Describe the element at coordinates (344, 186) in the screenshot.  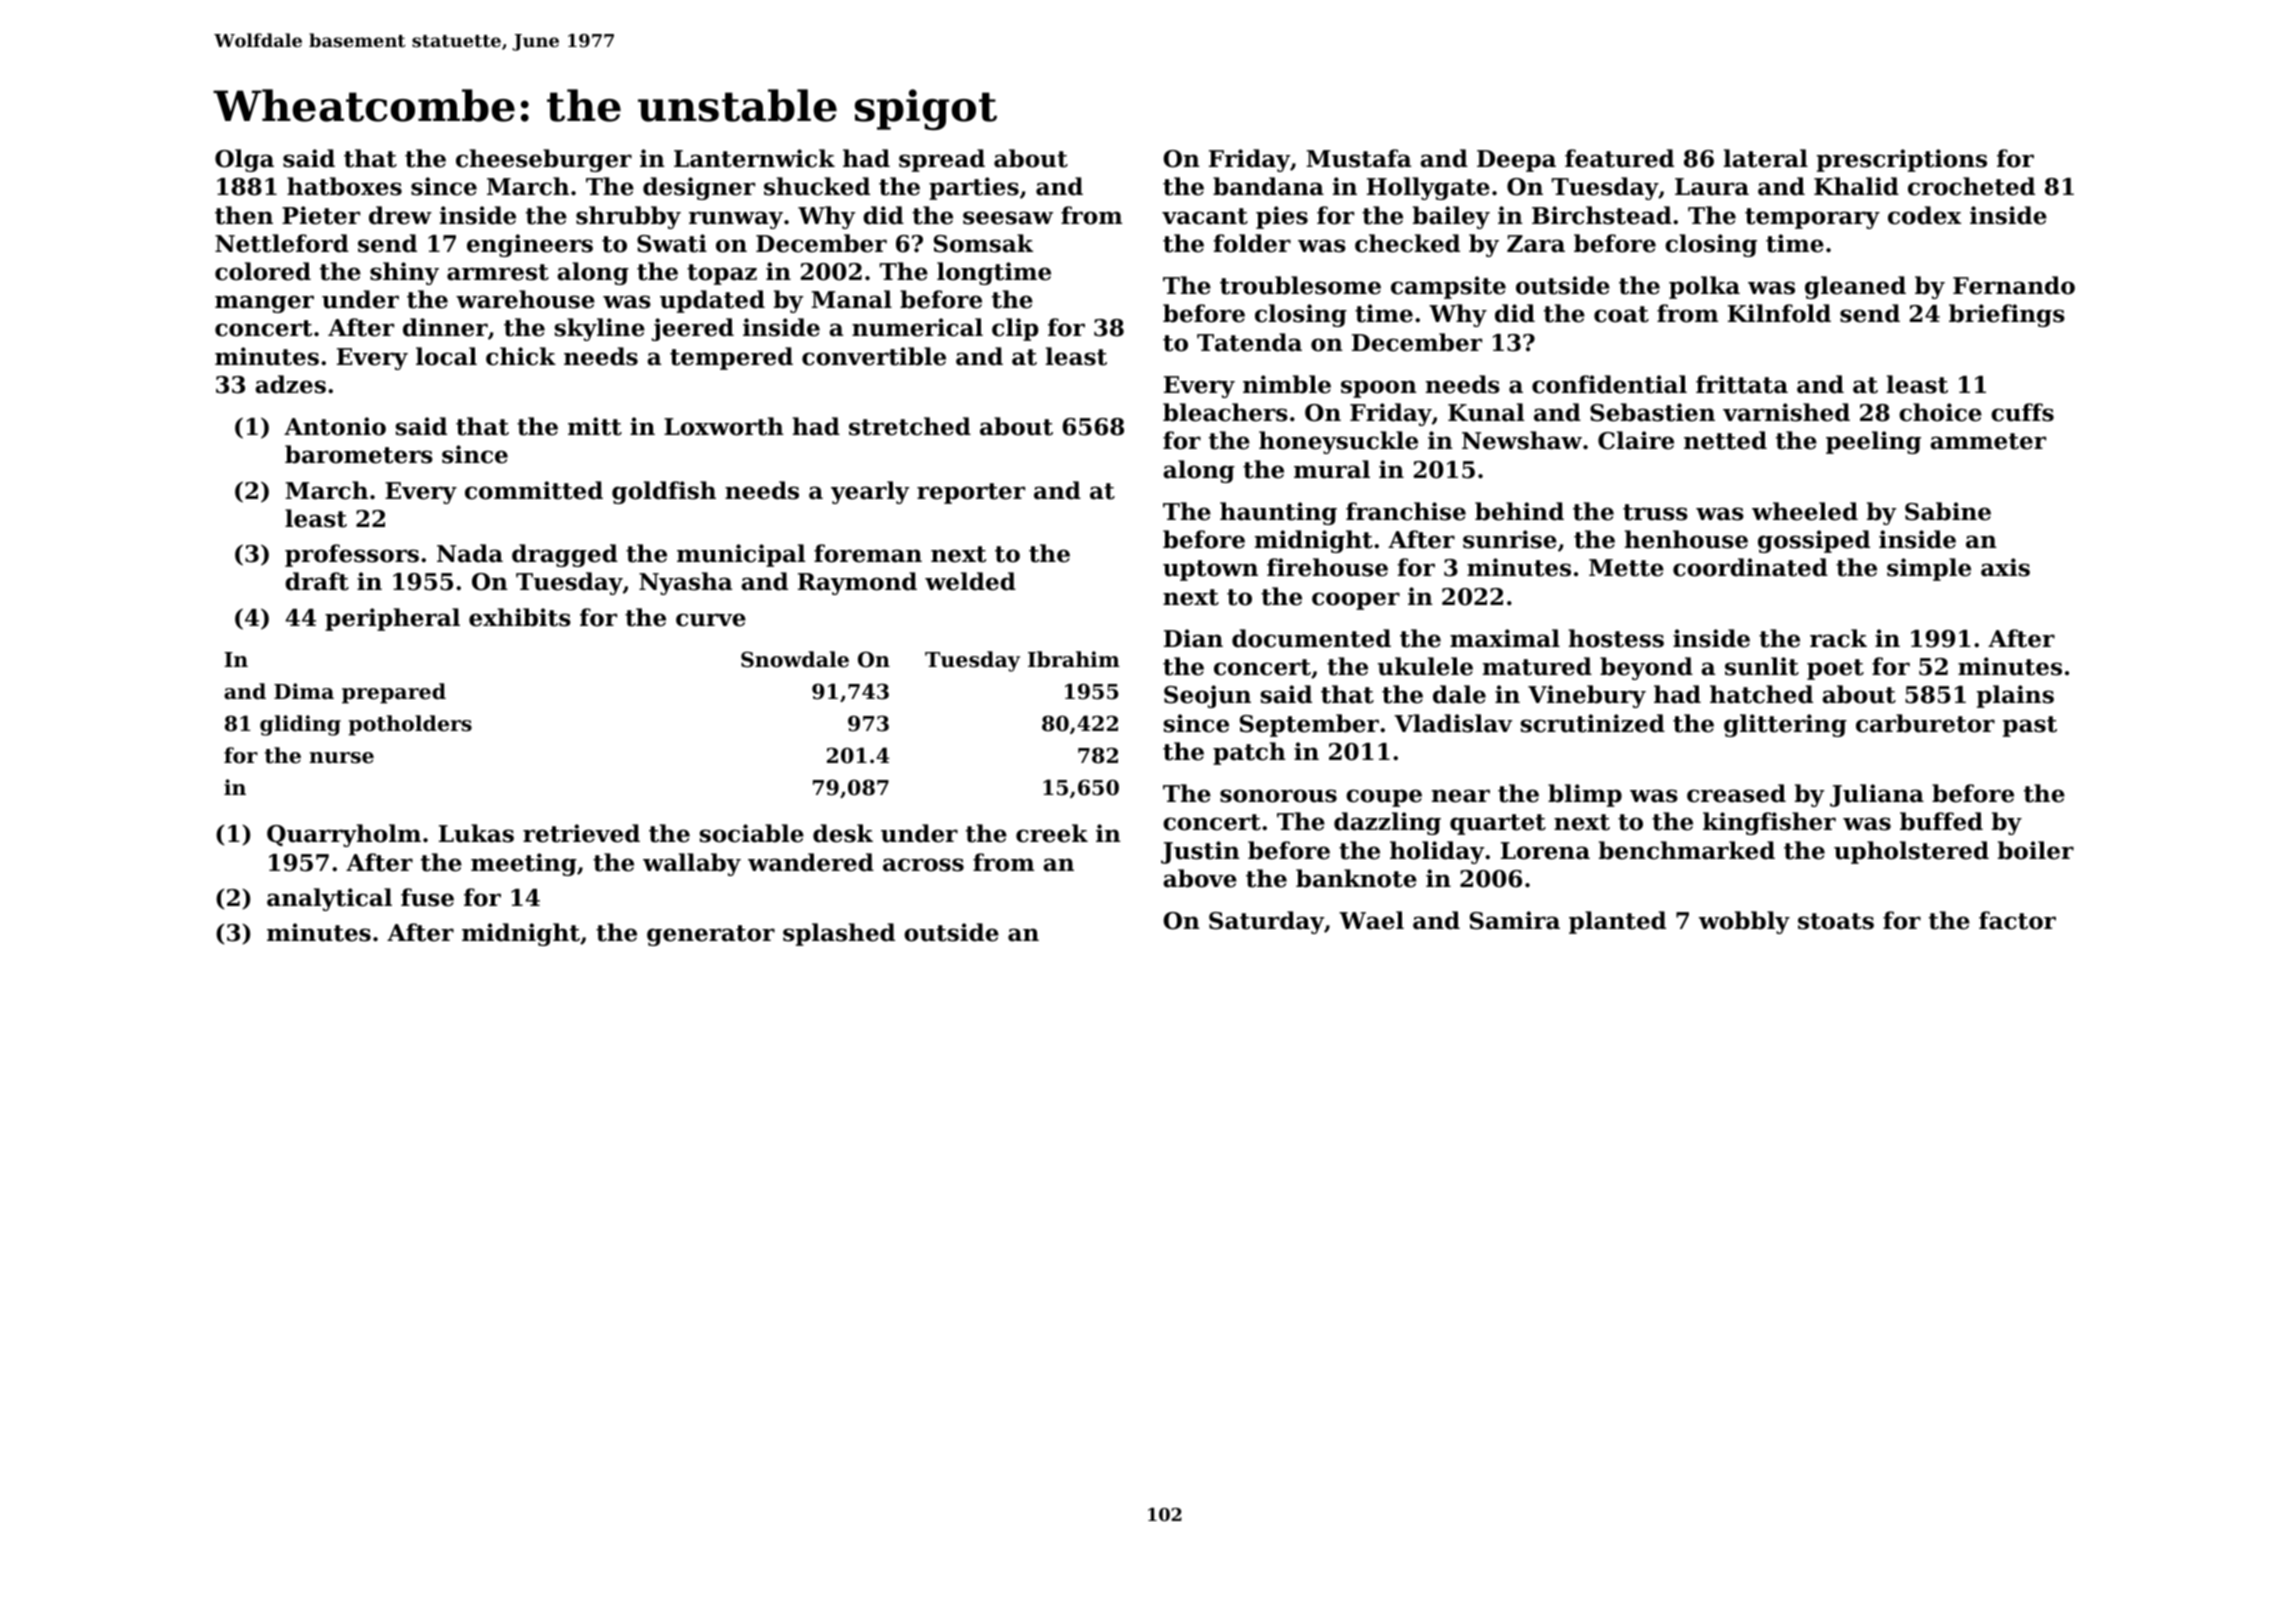
I see `hatboxes` at that location.
